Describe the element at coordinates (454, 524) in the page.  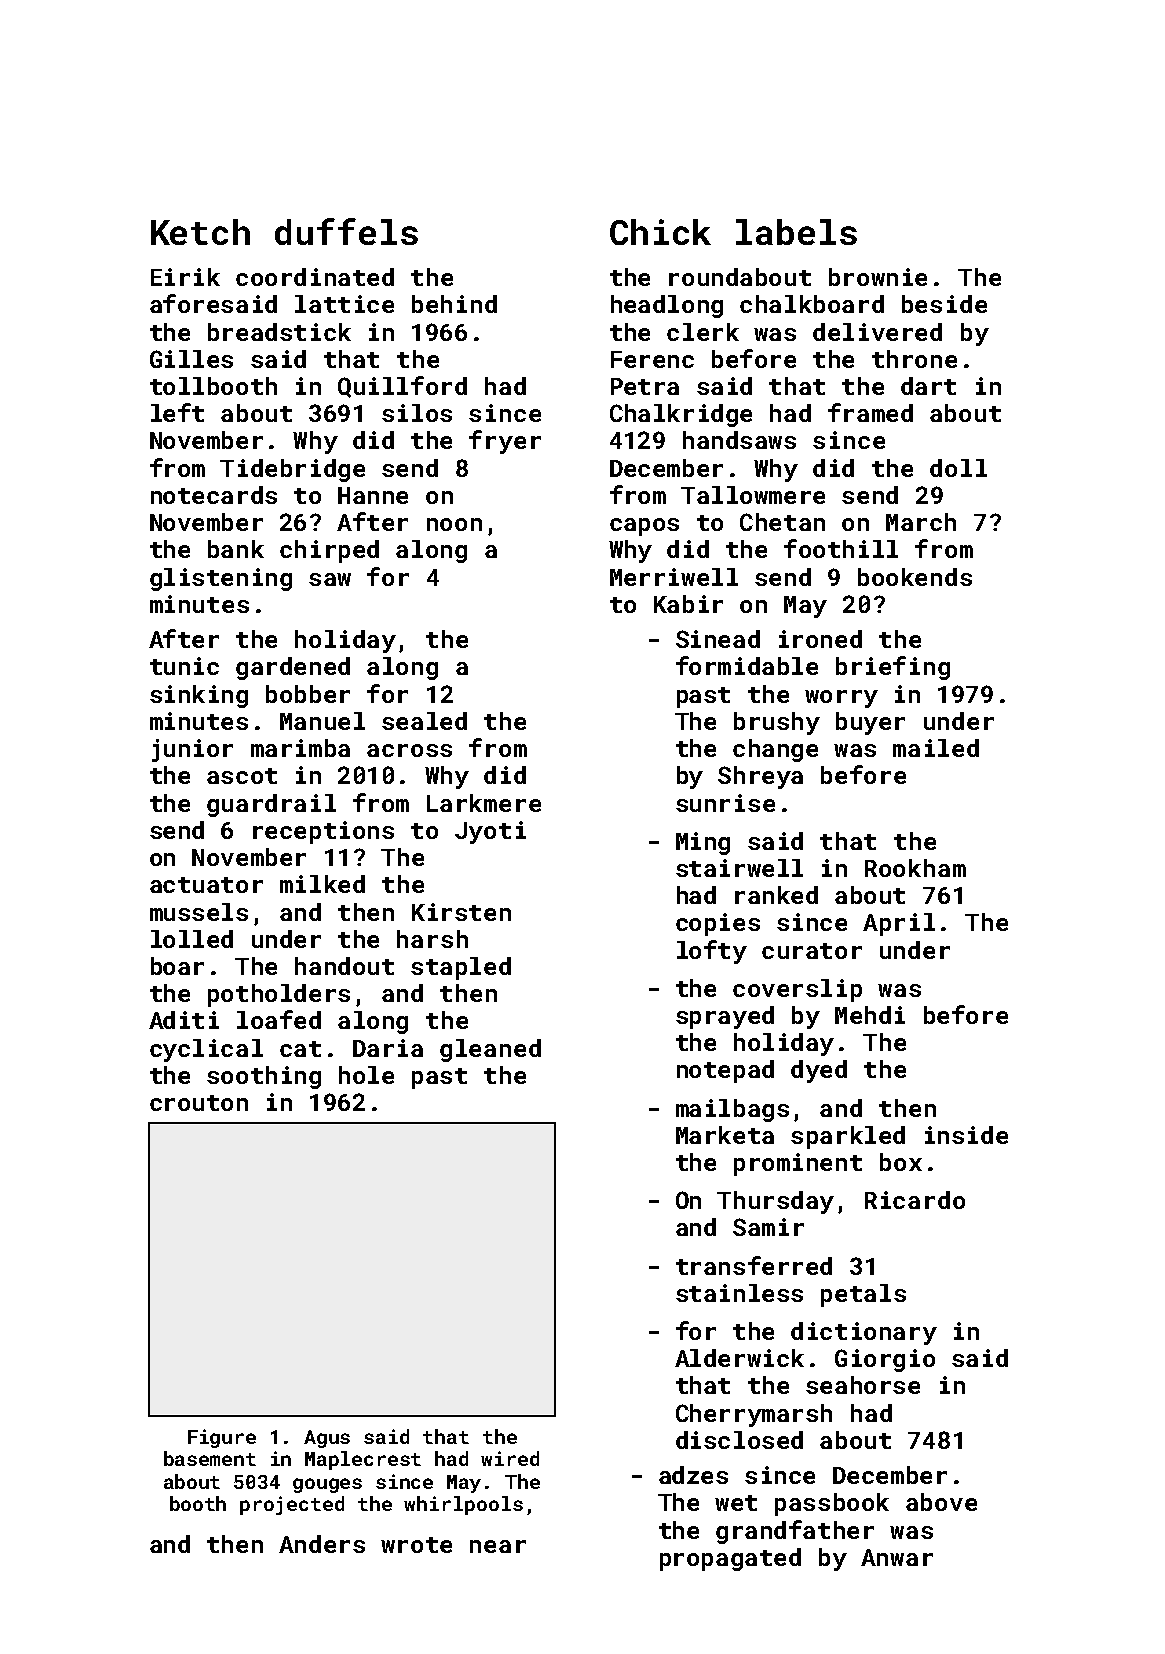
I see `noon` at that location.
